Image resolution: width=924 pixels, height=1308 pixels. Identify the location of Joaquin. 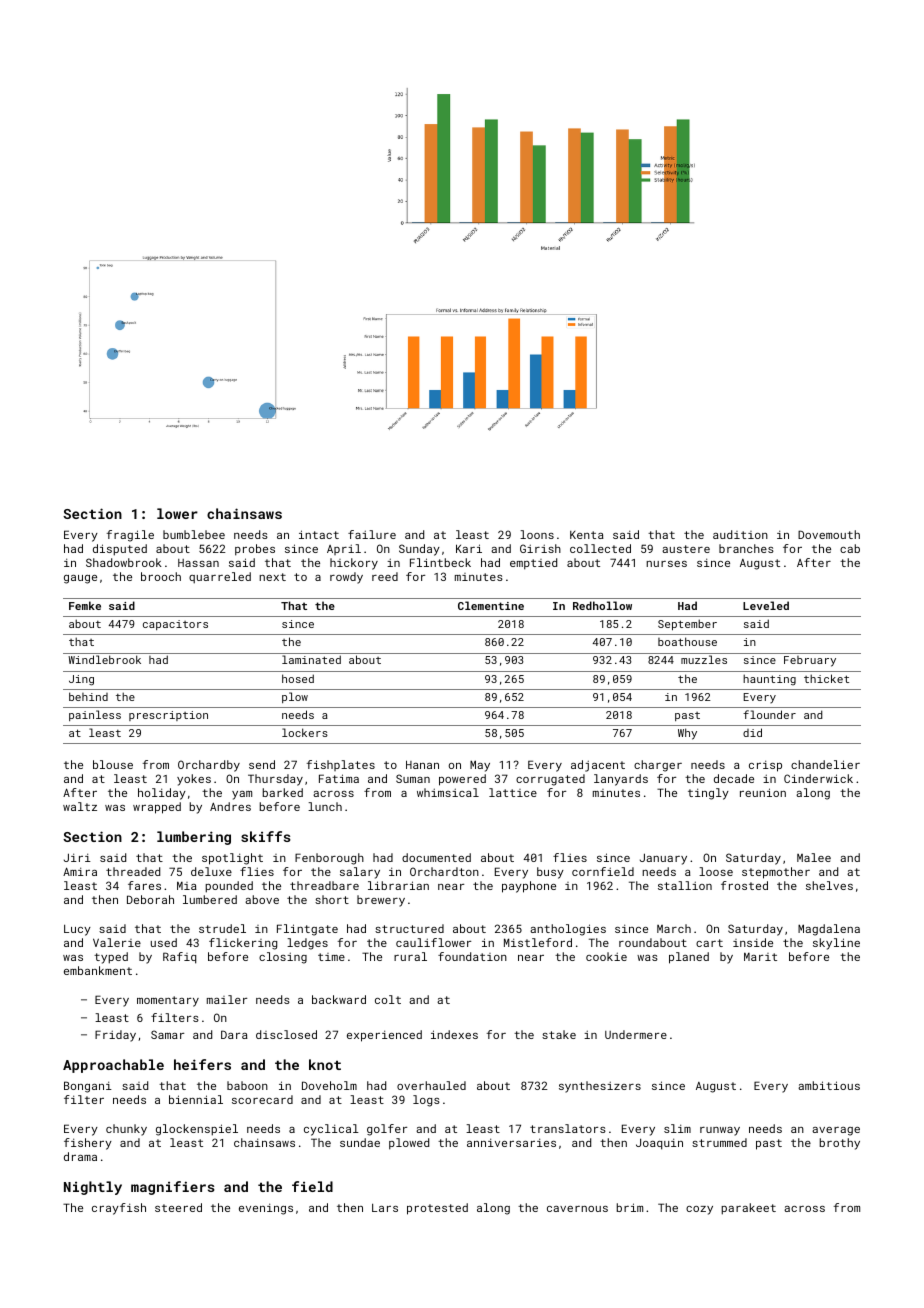
(659, 1144).
